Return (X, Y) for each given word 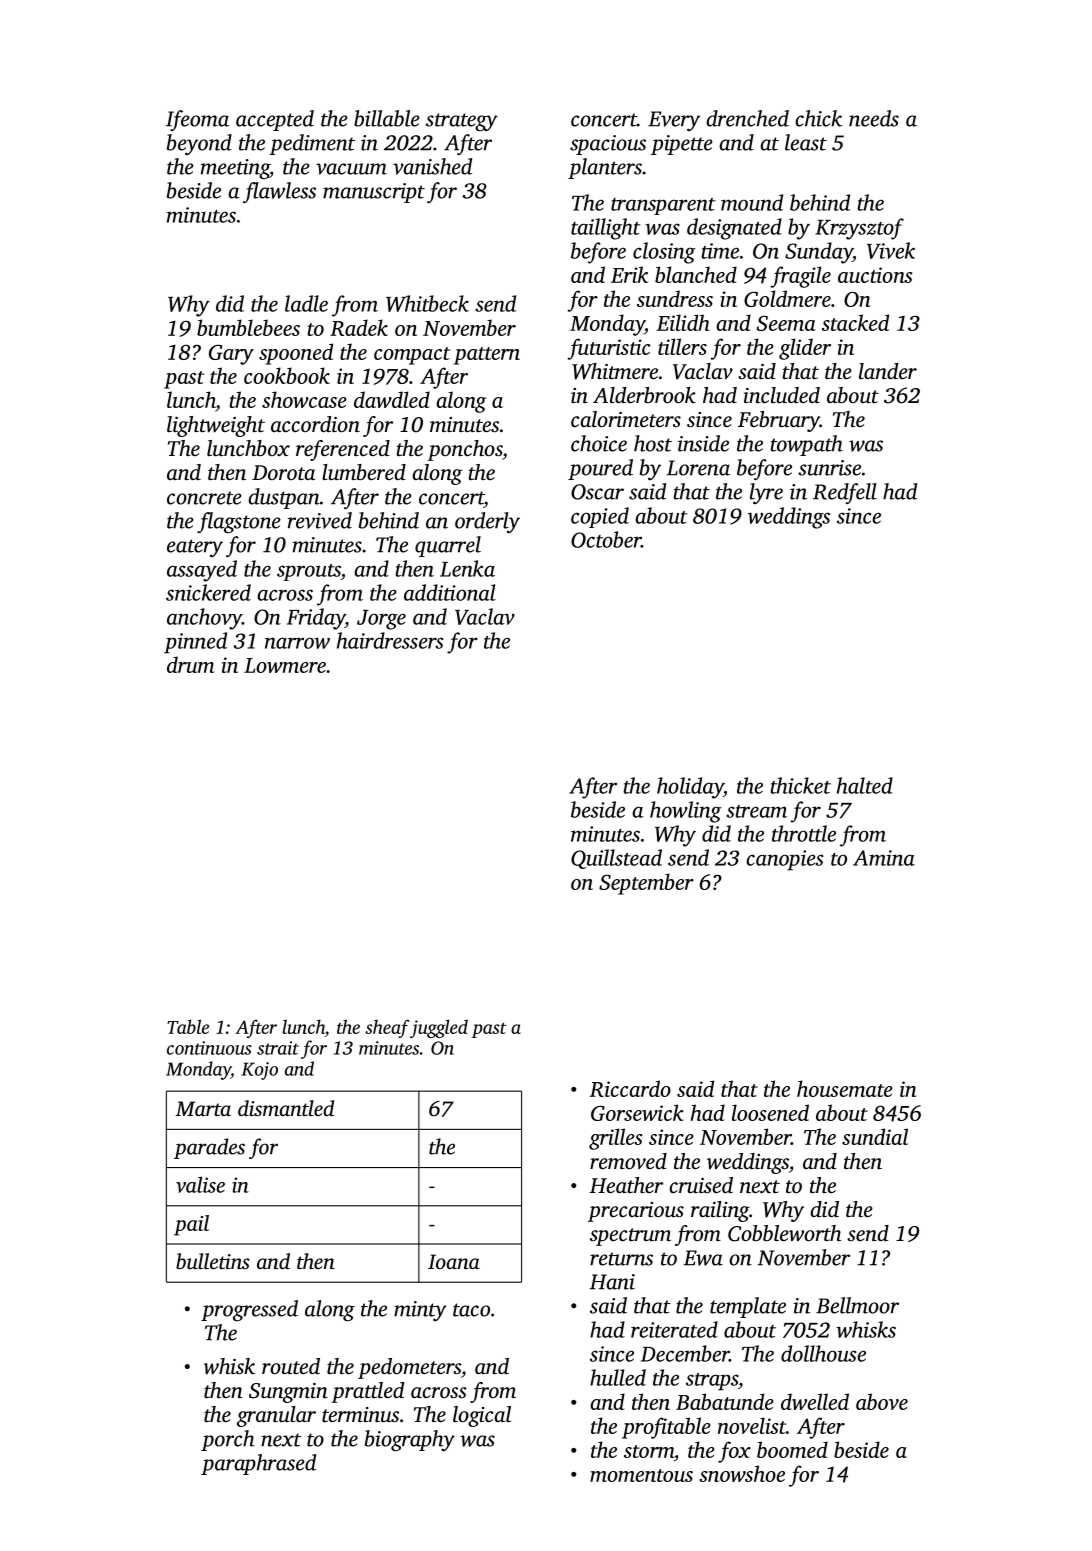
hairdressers (390, 640)
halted (865, 785)
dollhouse (823, 1353)
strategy (462, 122)
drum (190, 664)
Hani (612, 1282)
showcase (304, 399)
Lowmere (285, 665)
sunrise (829, 468)
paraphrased (258, 1464)
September (646, 884)
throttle (804, 833)
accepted (275, 120)
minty (420, 1311)
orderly (487, 522)
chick (818, 118)
